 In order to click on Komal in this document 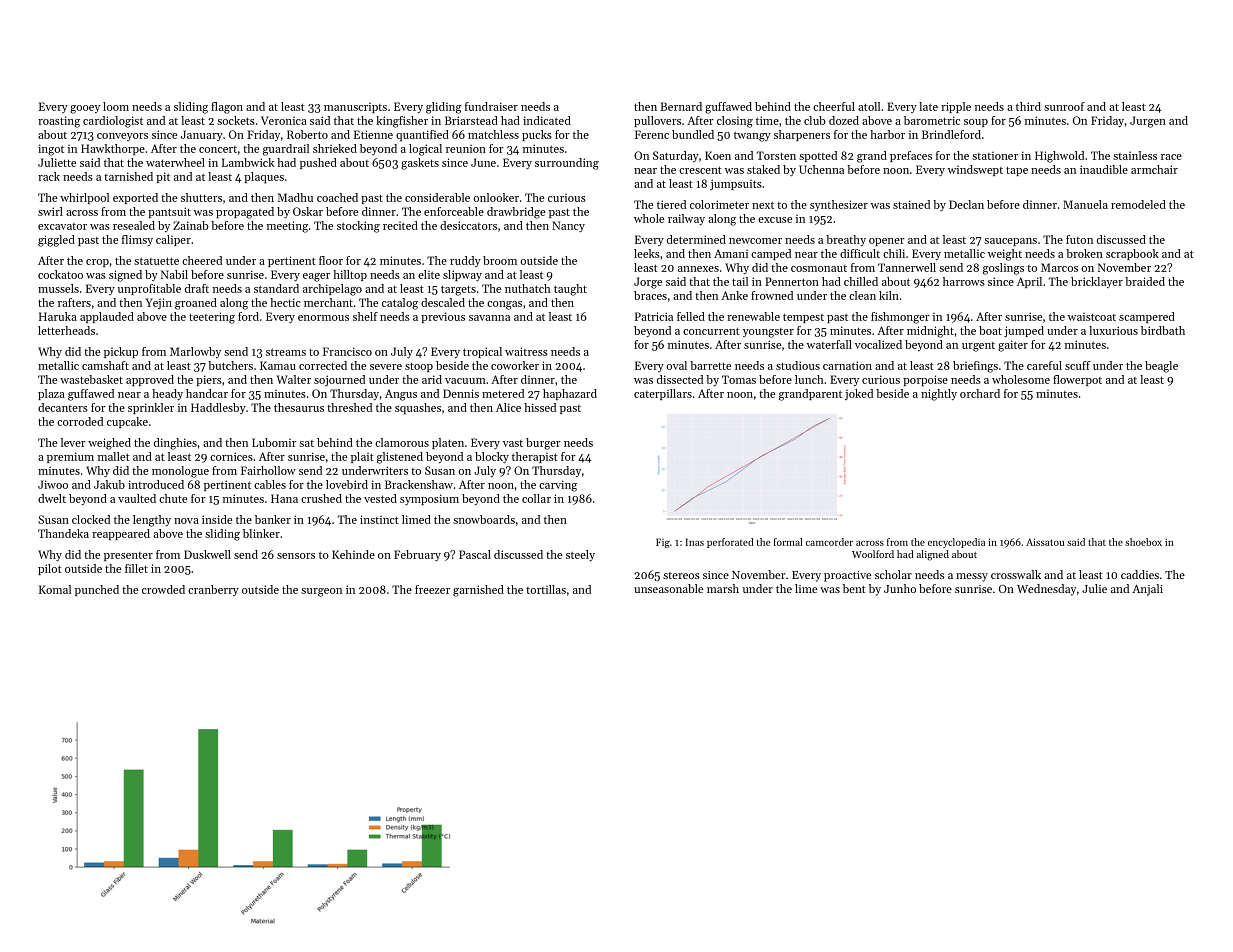, I will do `click(55, 589)`.
